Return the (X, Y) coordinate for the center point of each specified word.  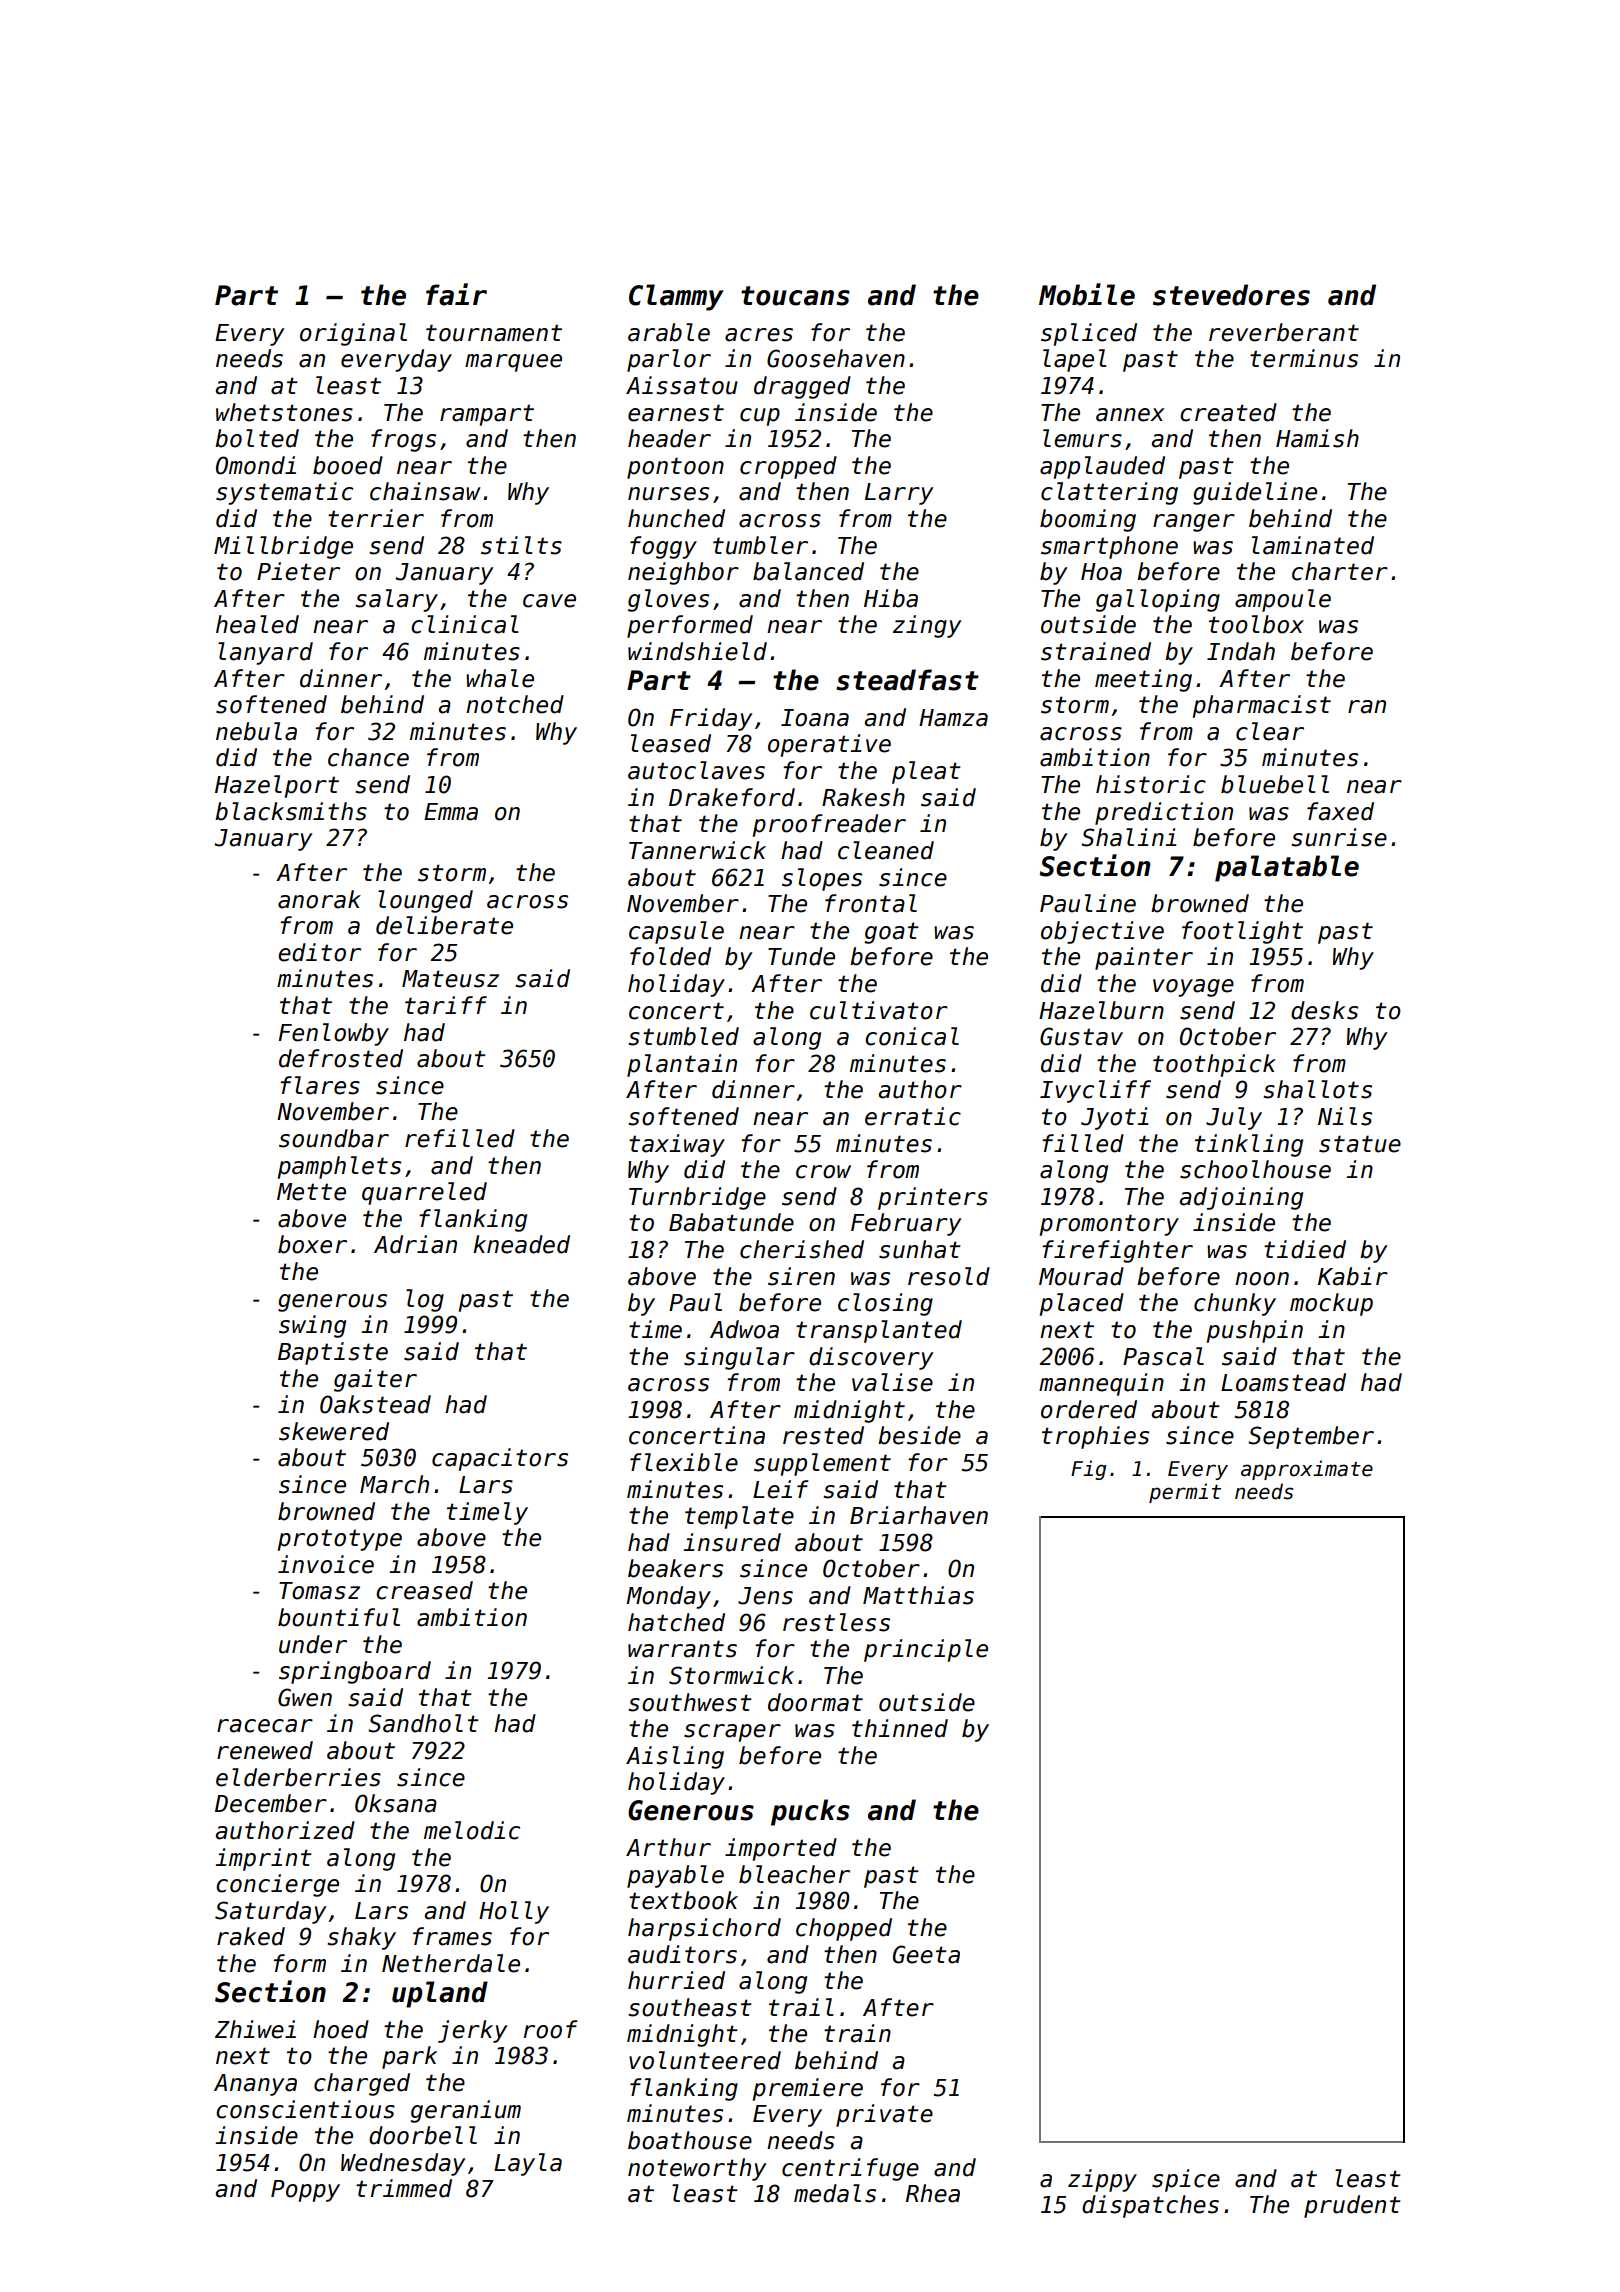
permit (1185, 1493)
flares (320, 1085)
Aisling (675, 1757)
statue (1360, 1144)
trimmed (404, 2188)
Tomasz (319, 1591)
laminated (1313, 545)
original (353, 334)
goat (891, 933)
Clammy (676, 297)
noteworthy (697, 2169)
